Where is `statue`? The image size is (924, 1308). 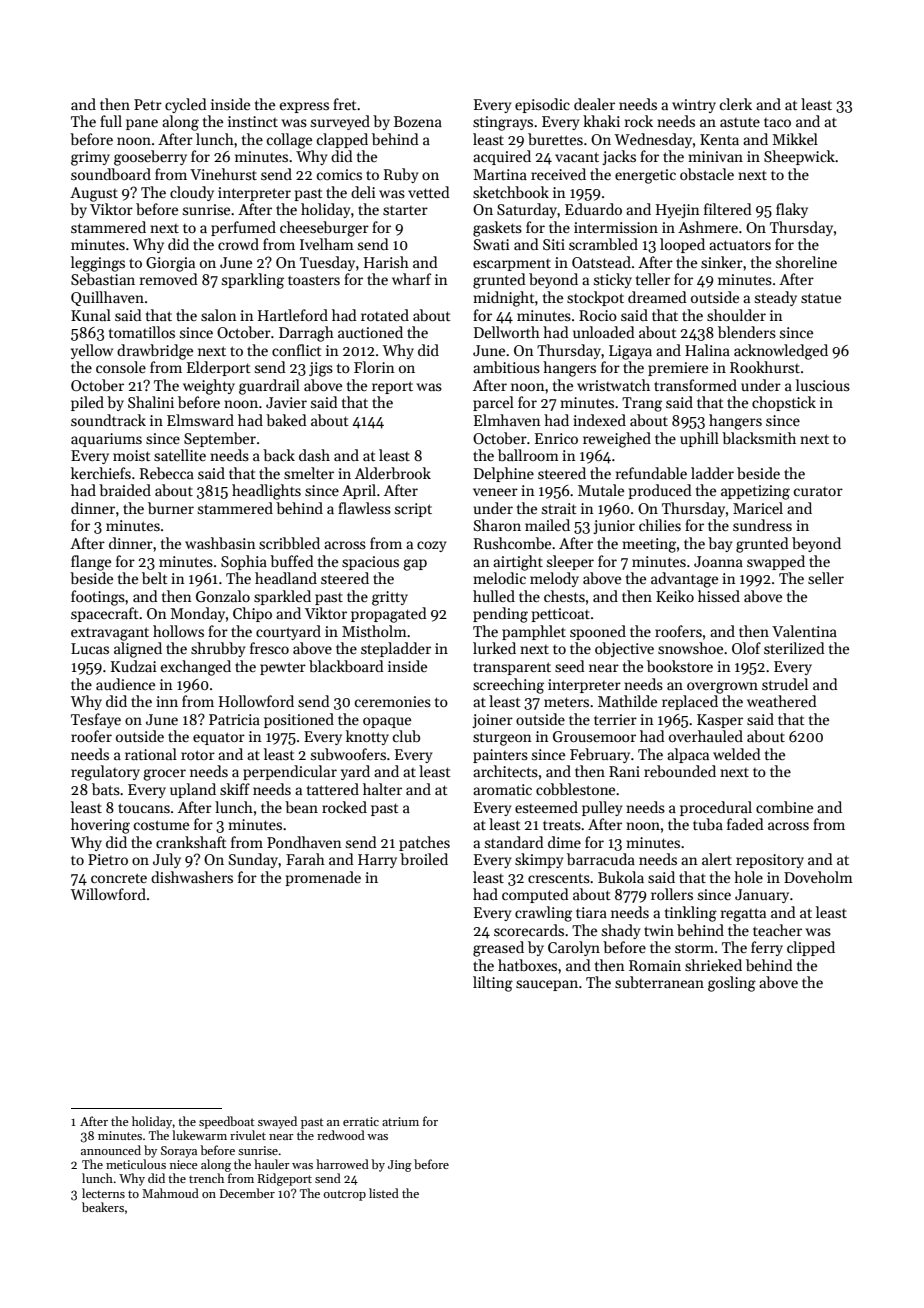
statue is located at coordinates (821, 298).
